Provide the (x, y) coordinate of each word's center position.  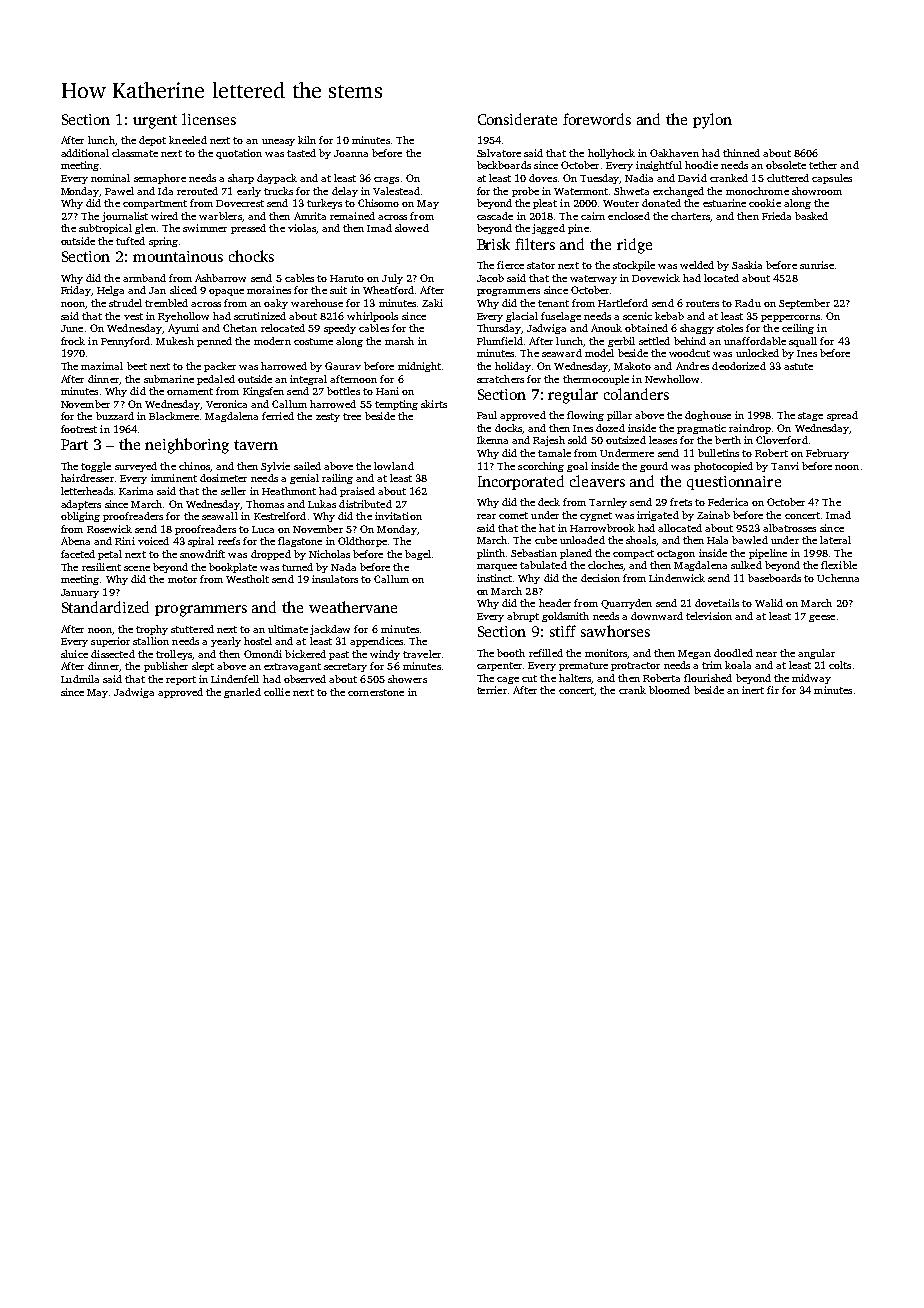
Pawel (119, 191)
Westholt (247, 579)
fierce (510, 265)
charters (690, 216)
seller (233, 491)
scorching (541, 467)
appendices (376, 642)
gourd (654, 467)
